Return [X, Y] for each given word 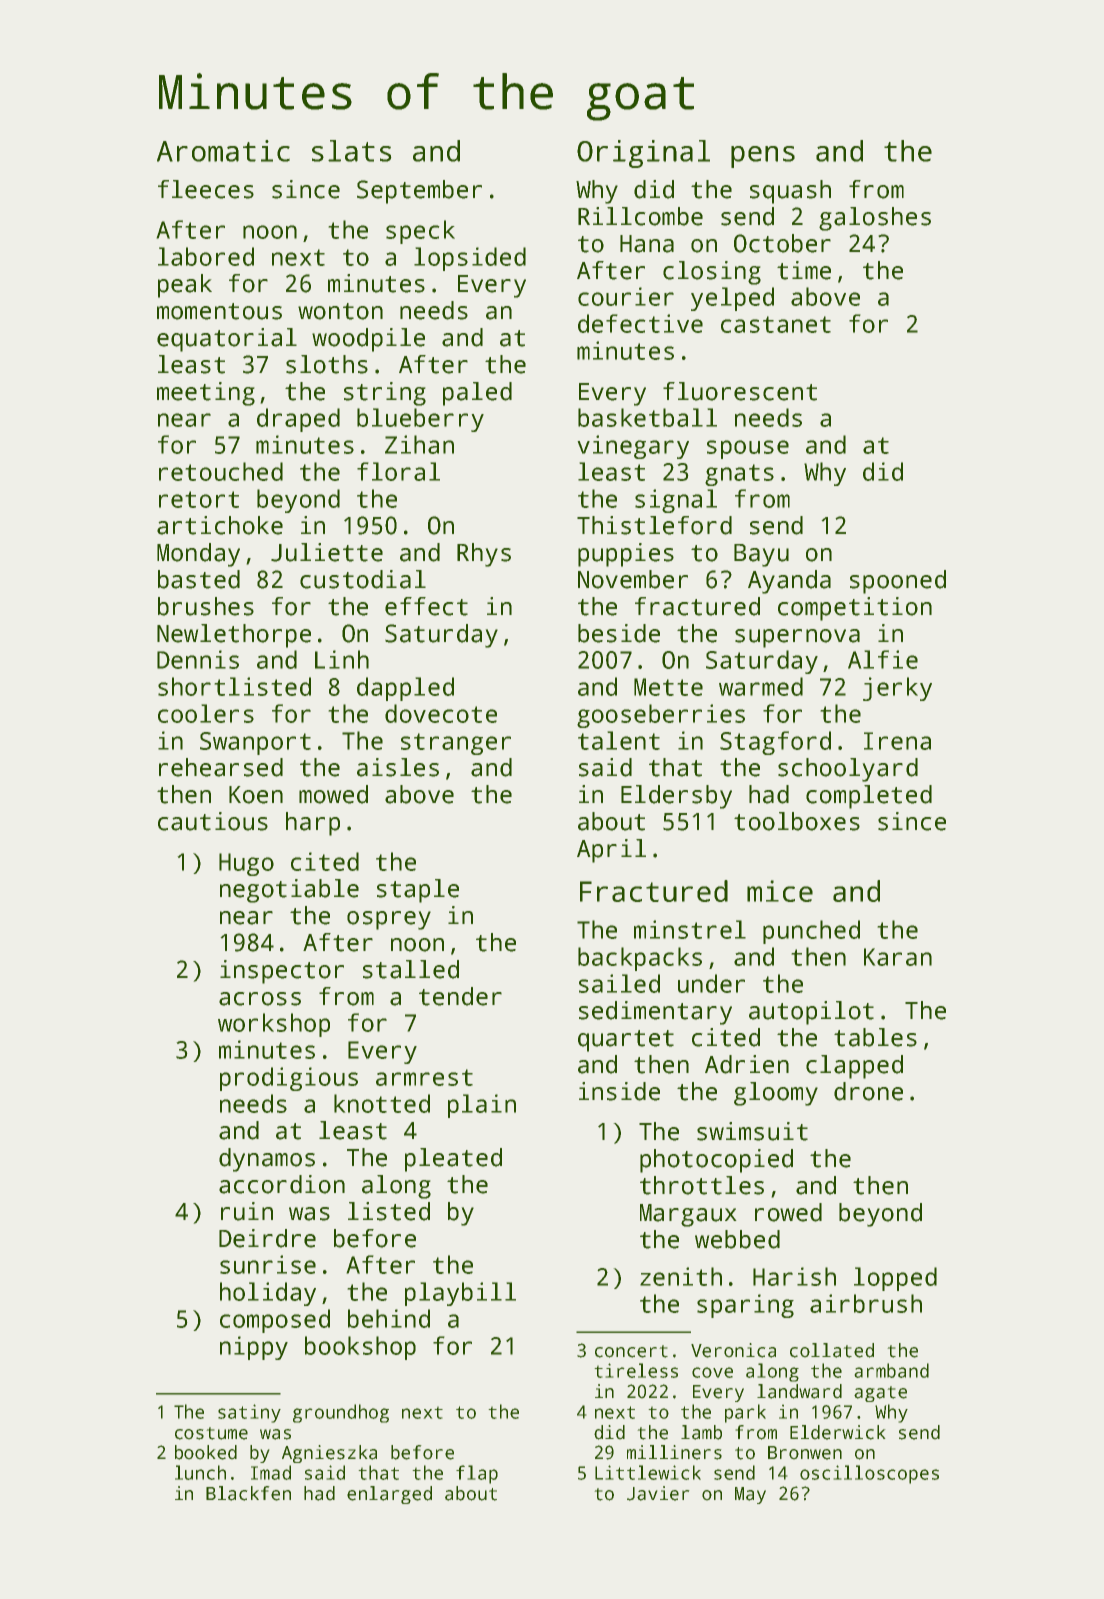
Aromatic [223, 151]
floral [398, 471]
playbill [460, 1294]
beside [619, 633]
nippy [254, 1348]
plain [482, 1106]
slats [352, 151]
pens [763, 157]
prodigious [289, 1079]
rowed [788, 1212]
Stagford [775, 743]
